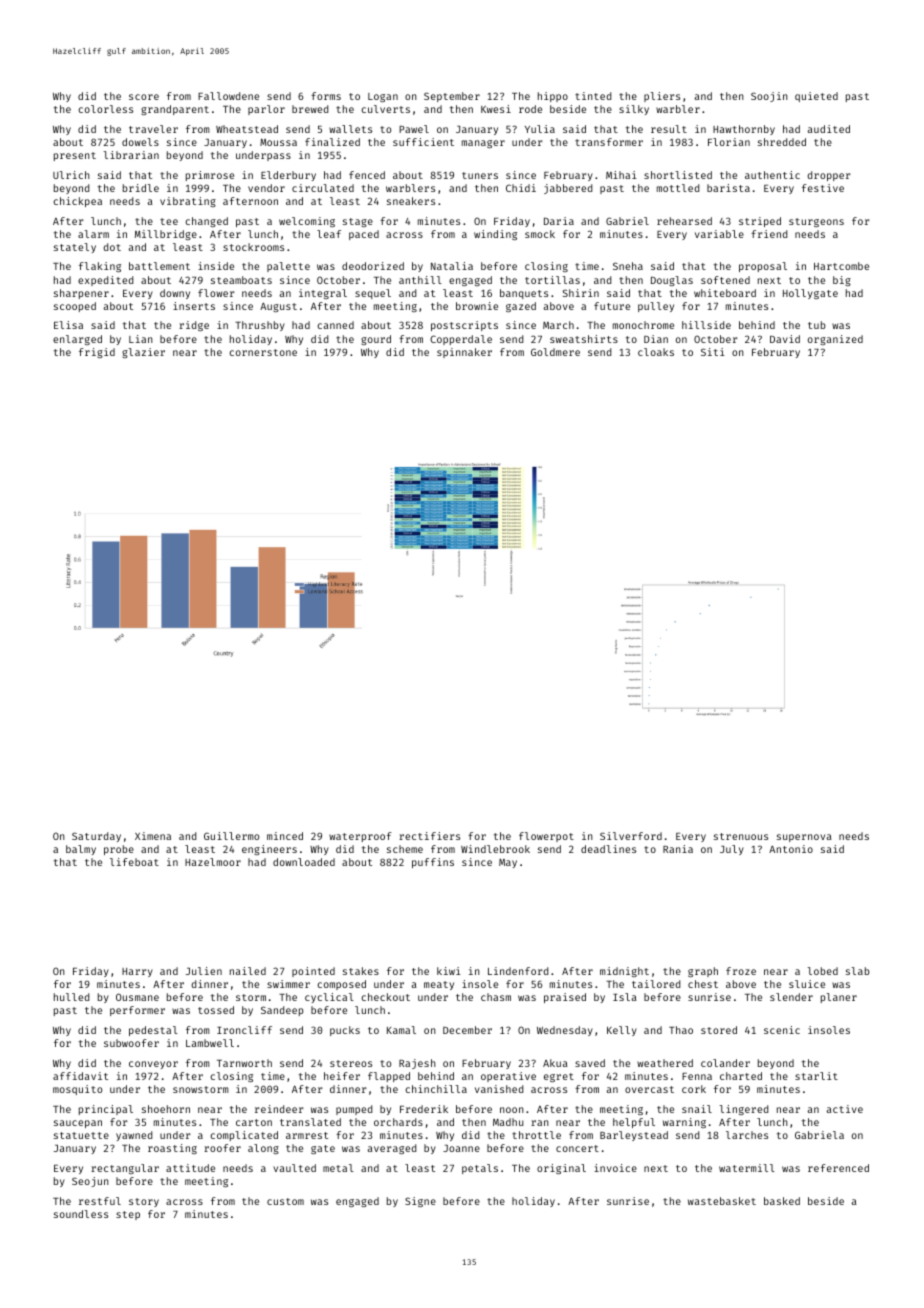  Describe the element at coordinates (536, 1135) in the image. I see `throttle` at that location.
